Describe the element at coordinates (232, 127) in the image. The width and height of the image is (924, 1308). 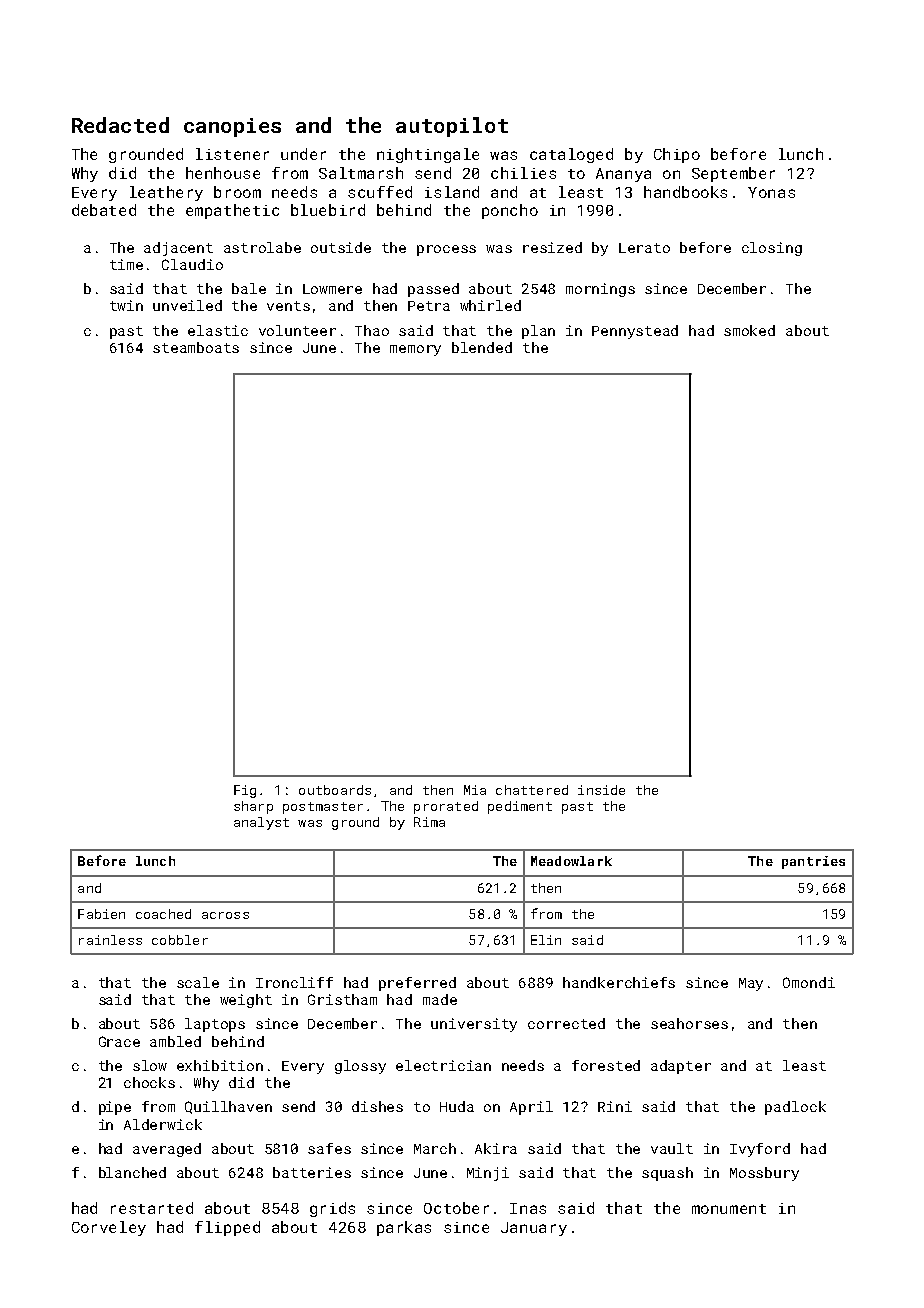
I see `canopies` at that location.
